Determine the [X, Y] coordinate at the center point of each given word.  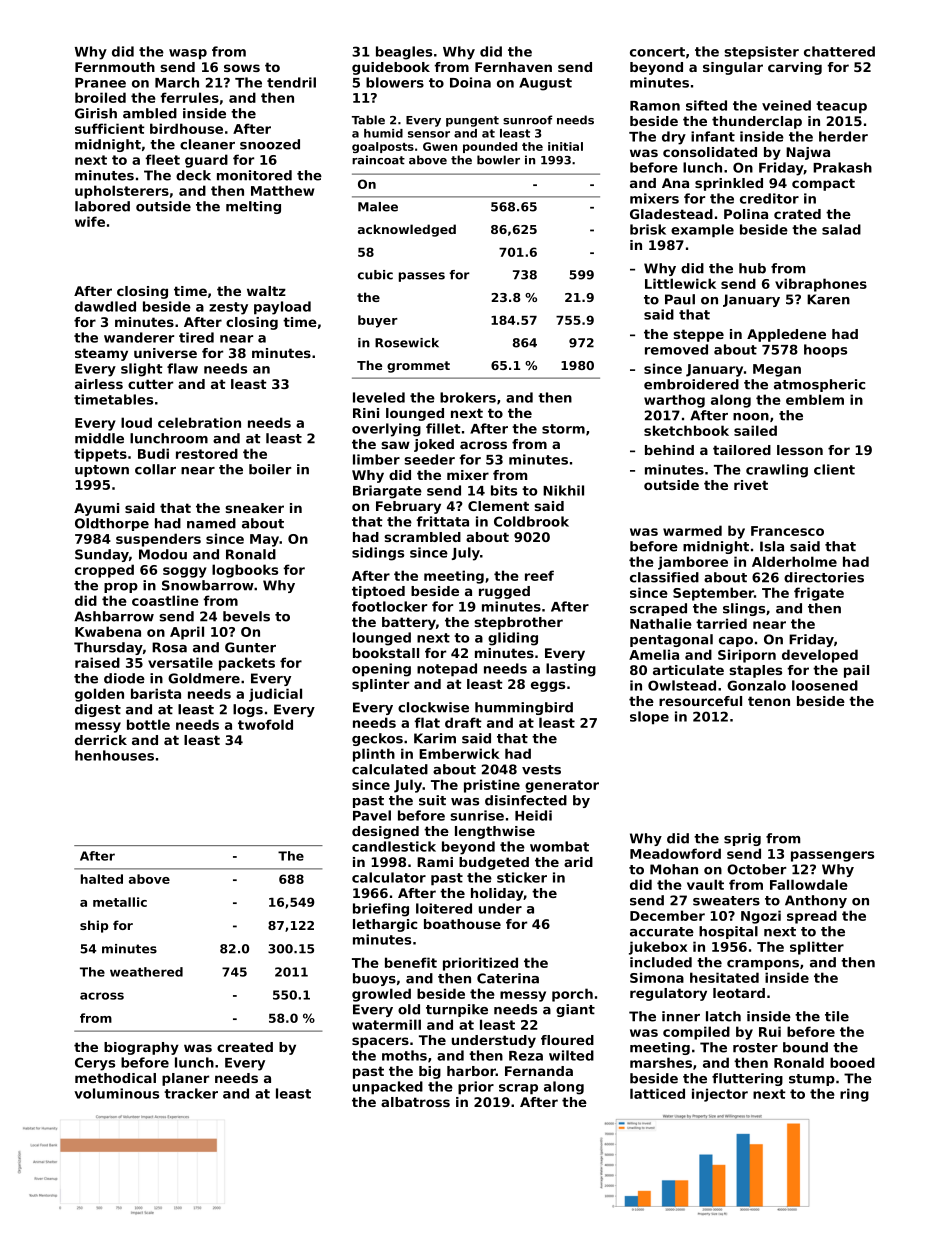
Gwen [440, 146]
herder [843, 136]
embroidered [691, 384]
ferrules [190, 97]
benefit [411, 962]
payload [282, 308]
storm [563, 429]
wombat [559, 846]
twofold [265, 724]
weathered [146, 972]
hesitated [724, 977]
